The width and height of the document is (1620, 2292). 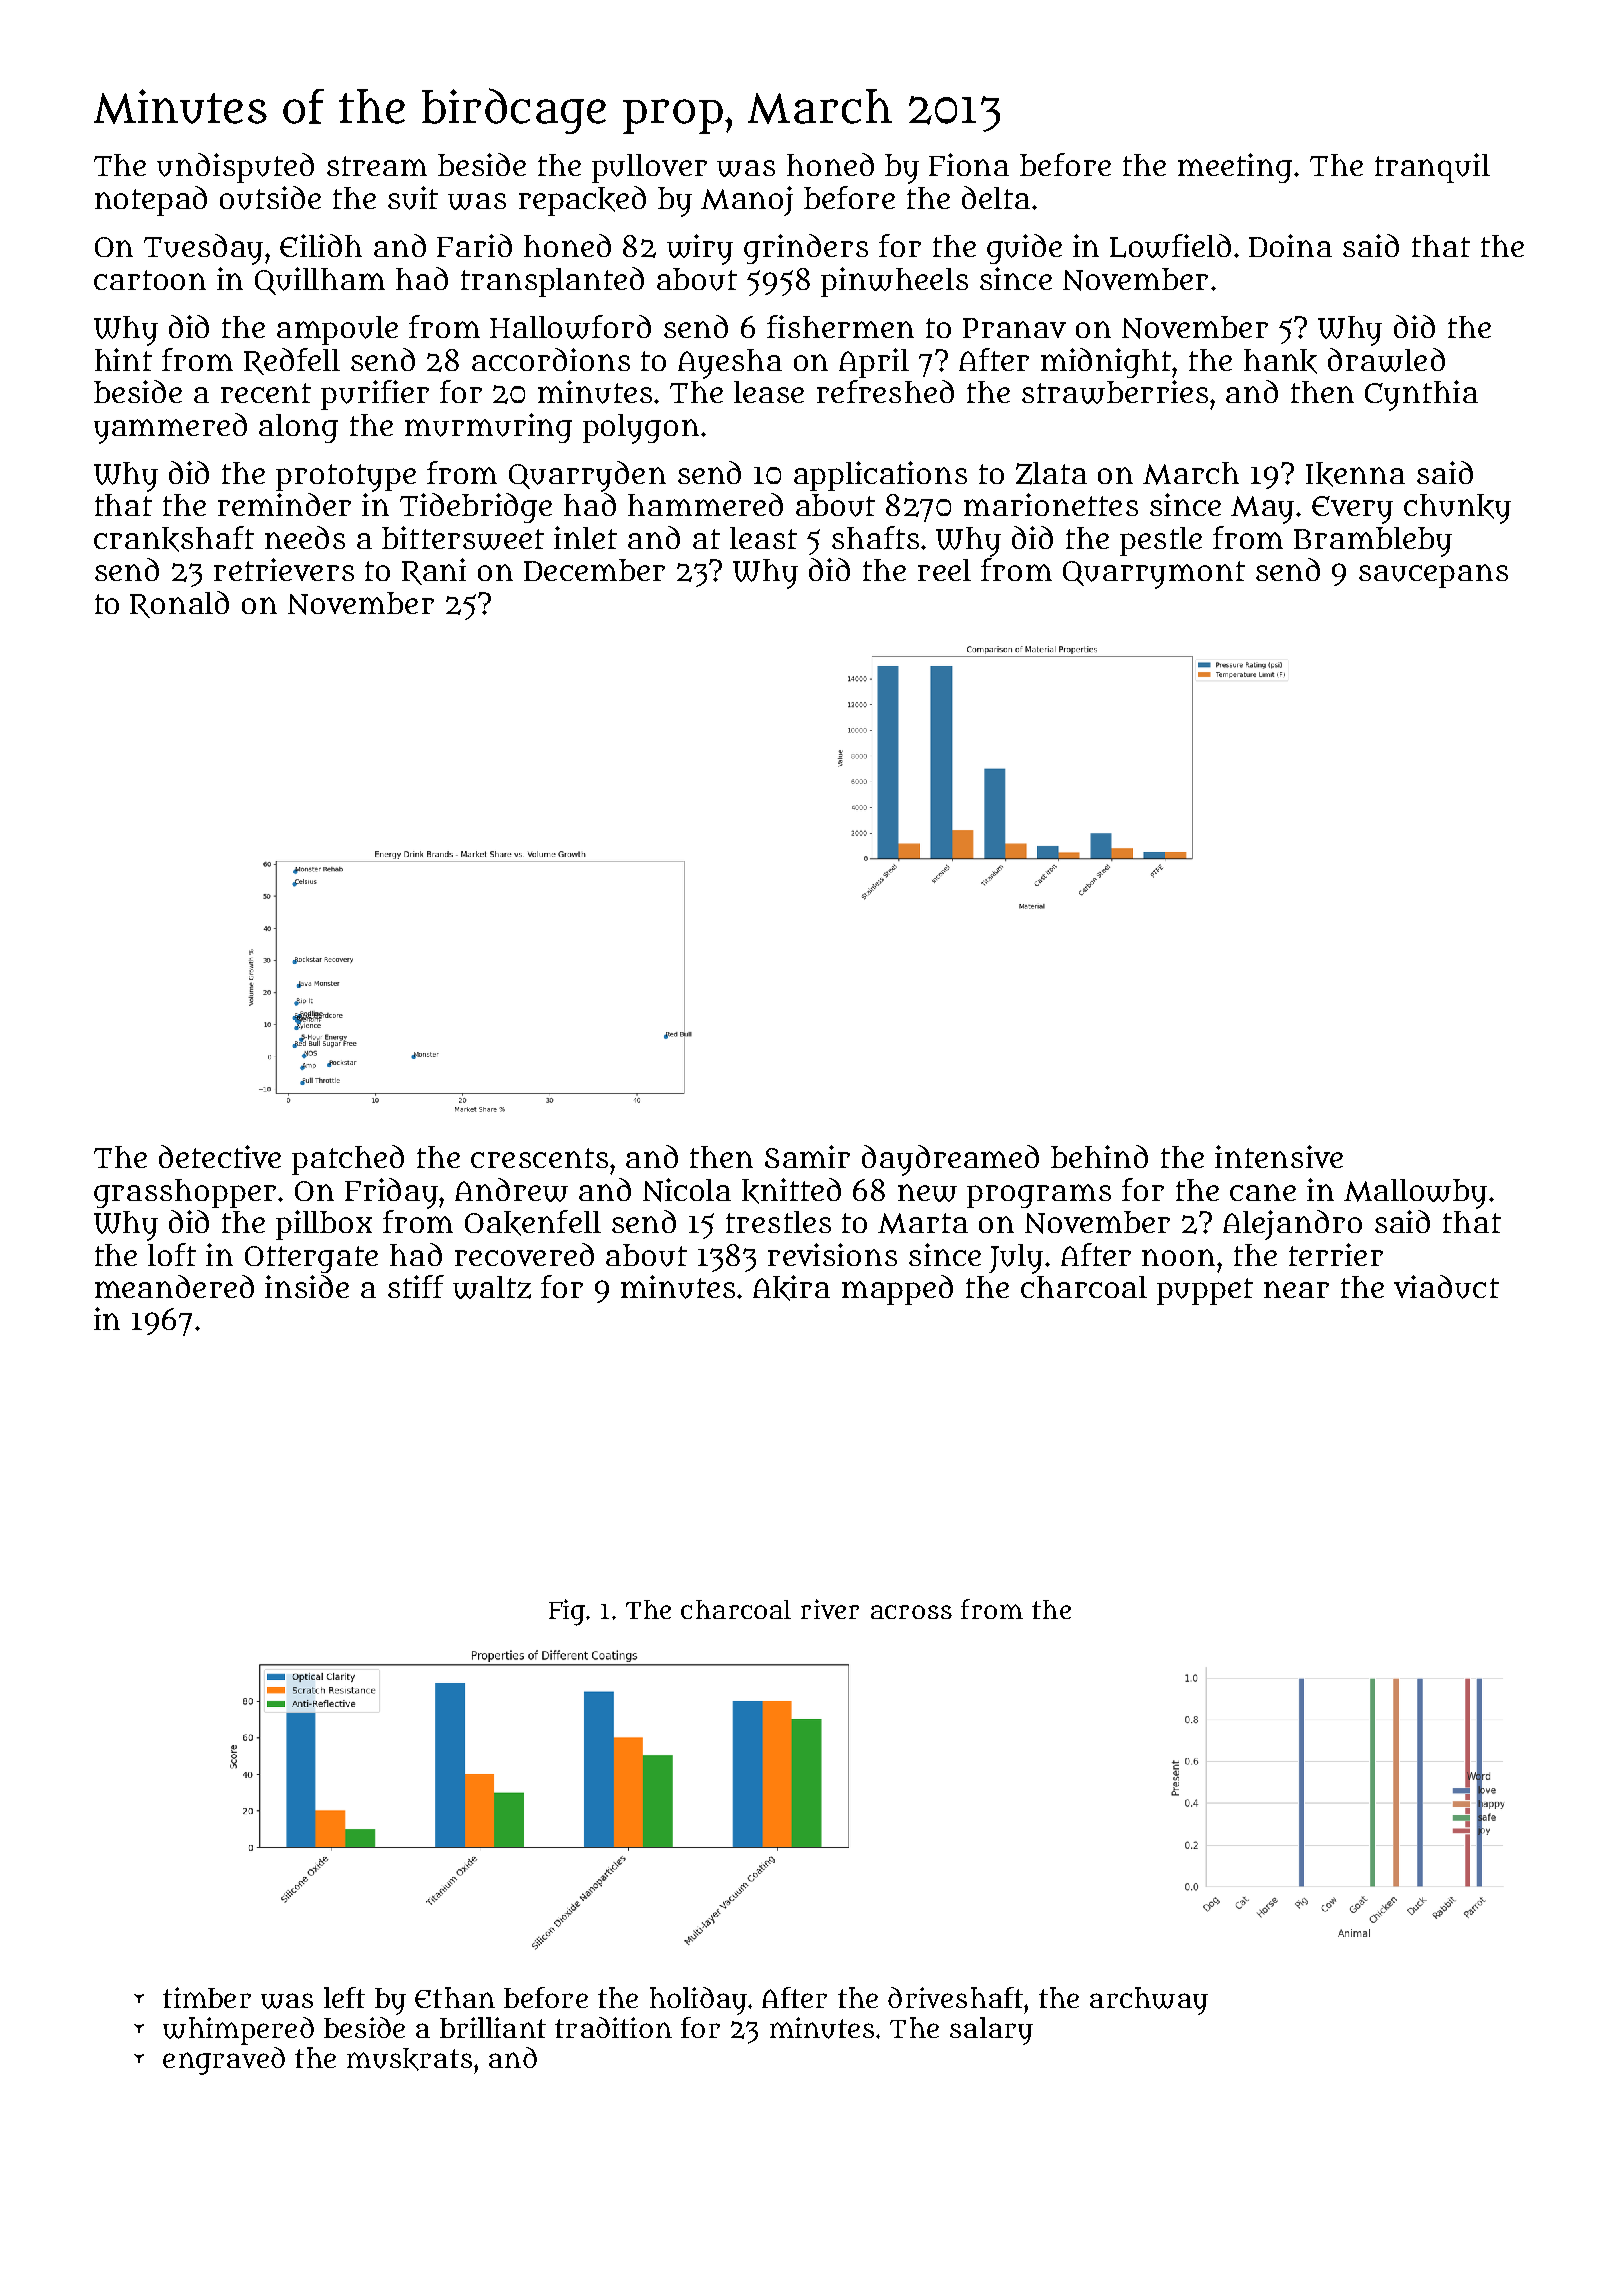 I want to click on Rani, so click(x=434, y=571).
